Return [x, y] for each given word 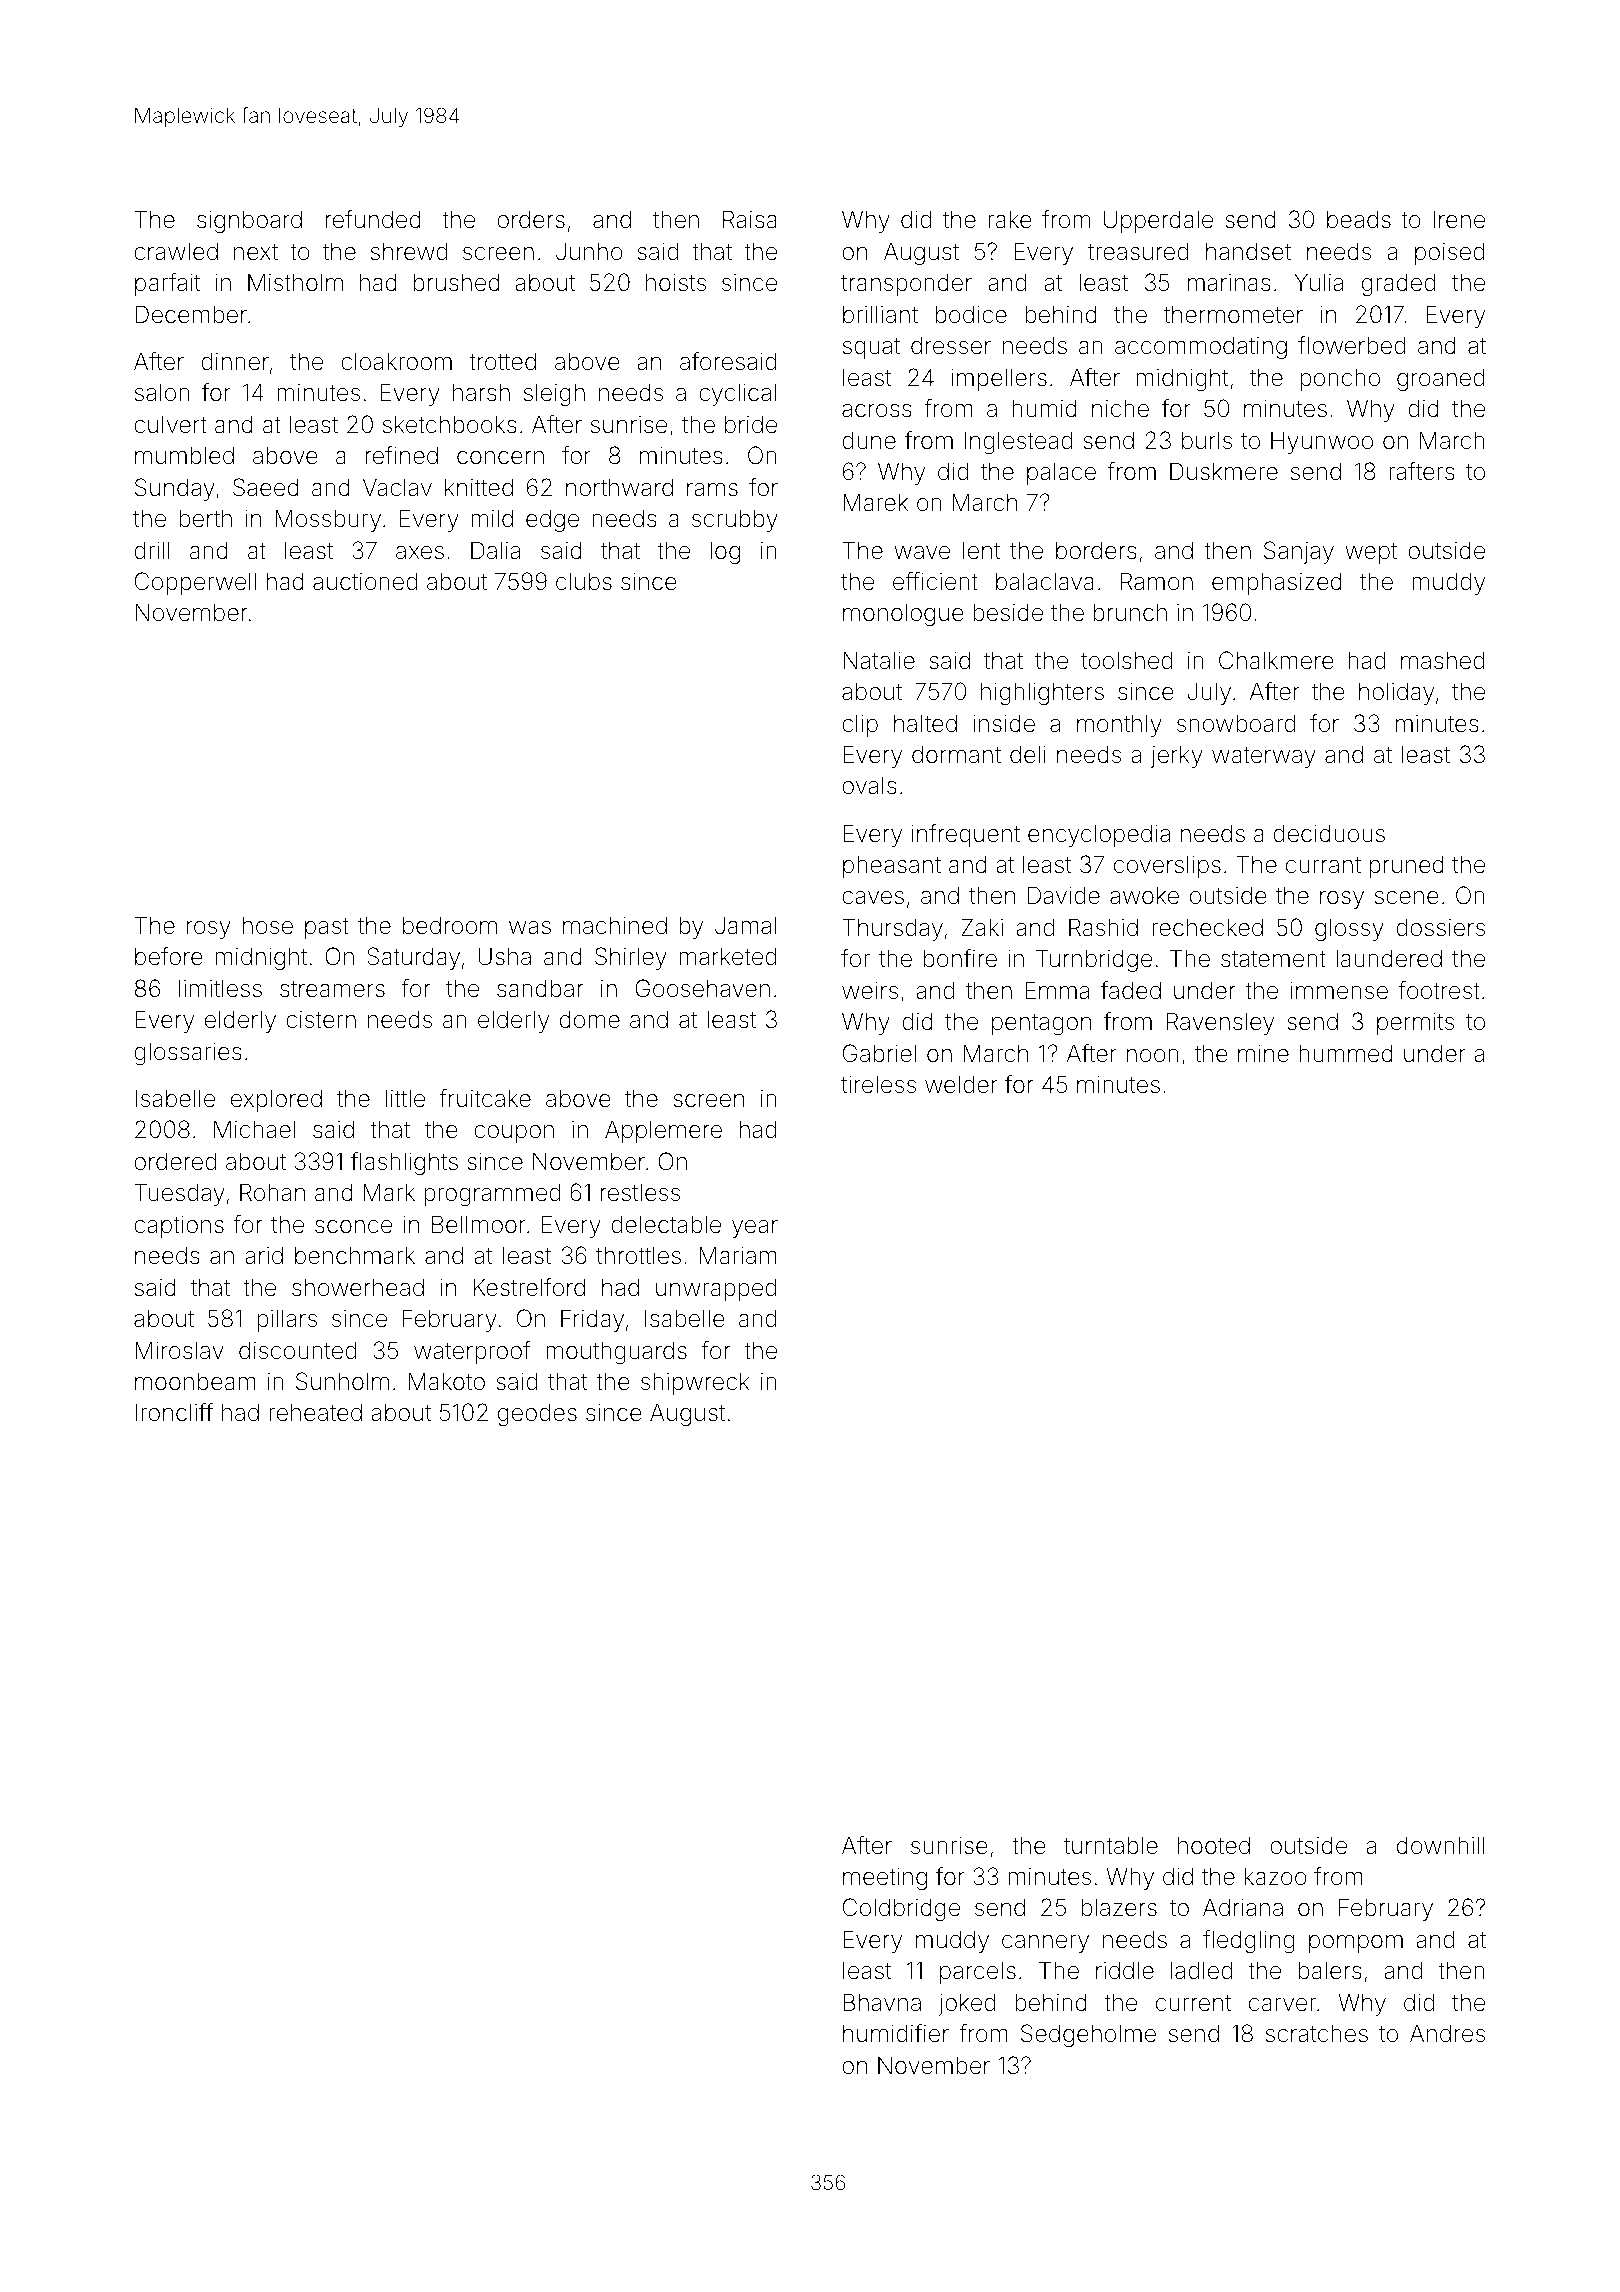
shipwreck [695, 1384]
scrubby [735, 520]
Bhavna [882, 2002]
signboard [249, 221]
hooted [1214, 1845]
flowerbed [1351, 345]
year [755, 1229]
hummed [1346, 1054]
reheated [315, 1412]
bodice [971, 314]
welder [961, 1084]
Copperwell [195, 583]
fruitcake [485, 1098]
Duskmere [1224, 471]
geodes [537, 1414]
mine [1263, 1053]
